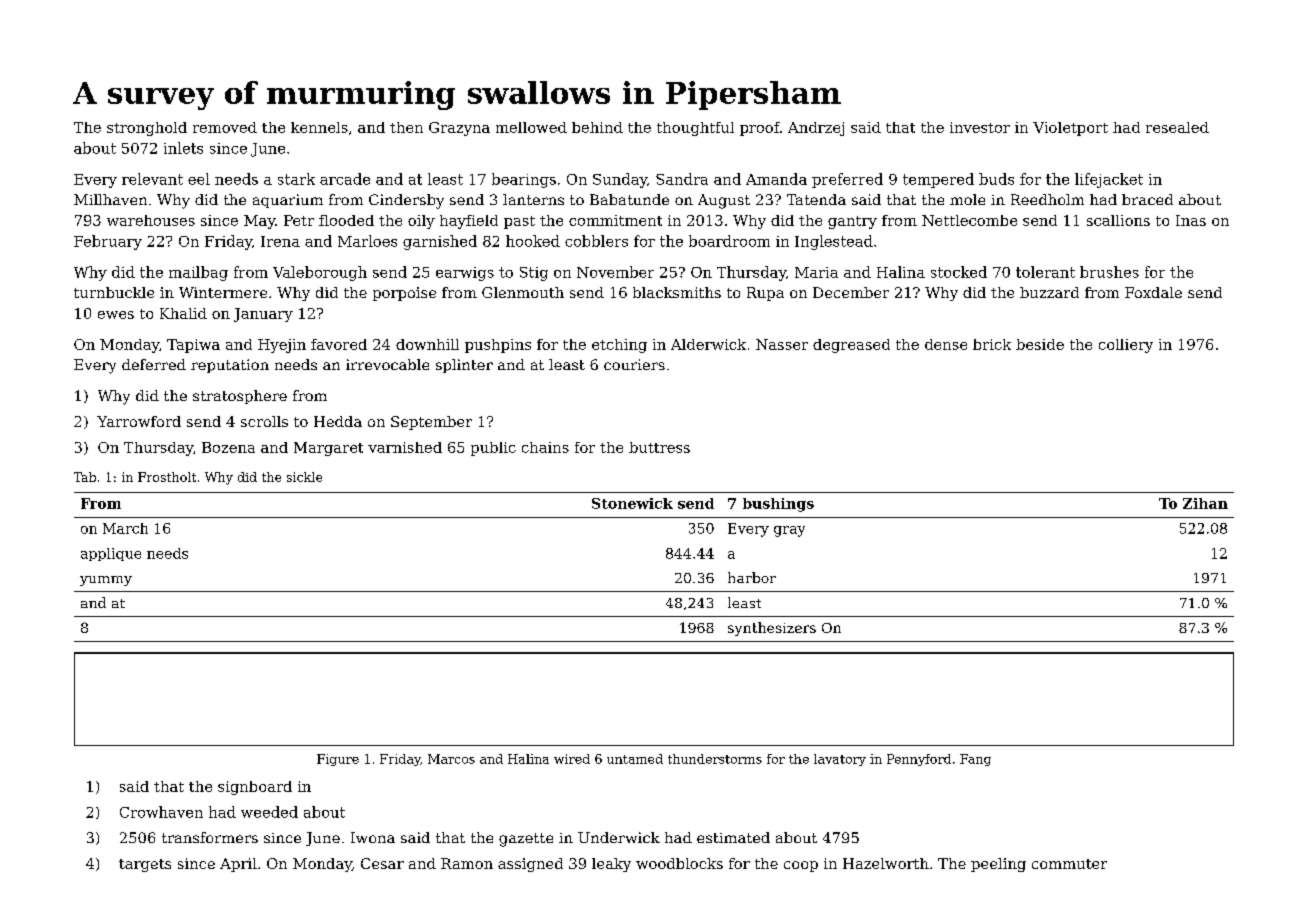 Image resolution: width=1308 pixels, height=924 pixels. Describe the element at coordinates (263, 315) in the image. I see `January` at that location.
